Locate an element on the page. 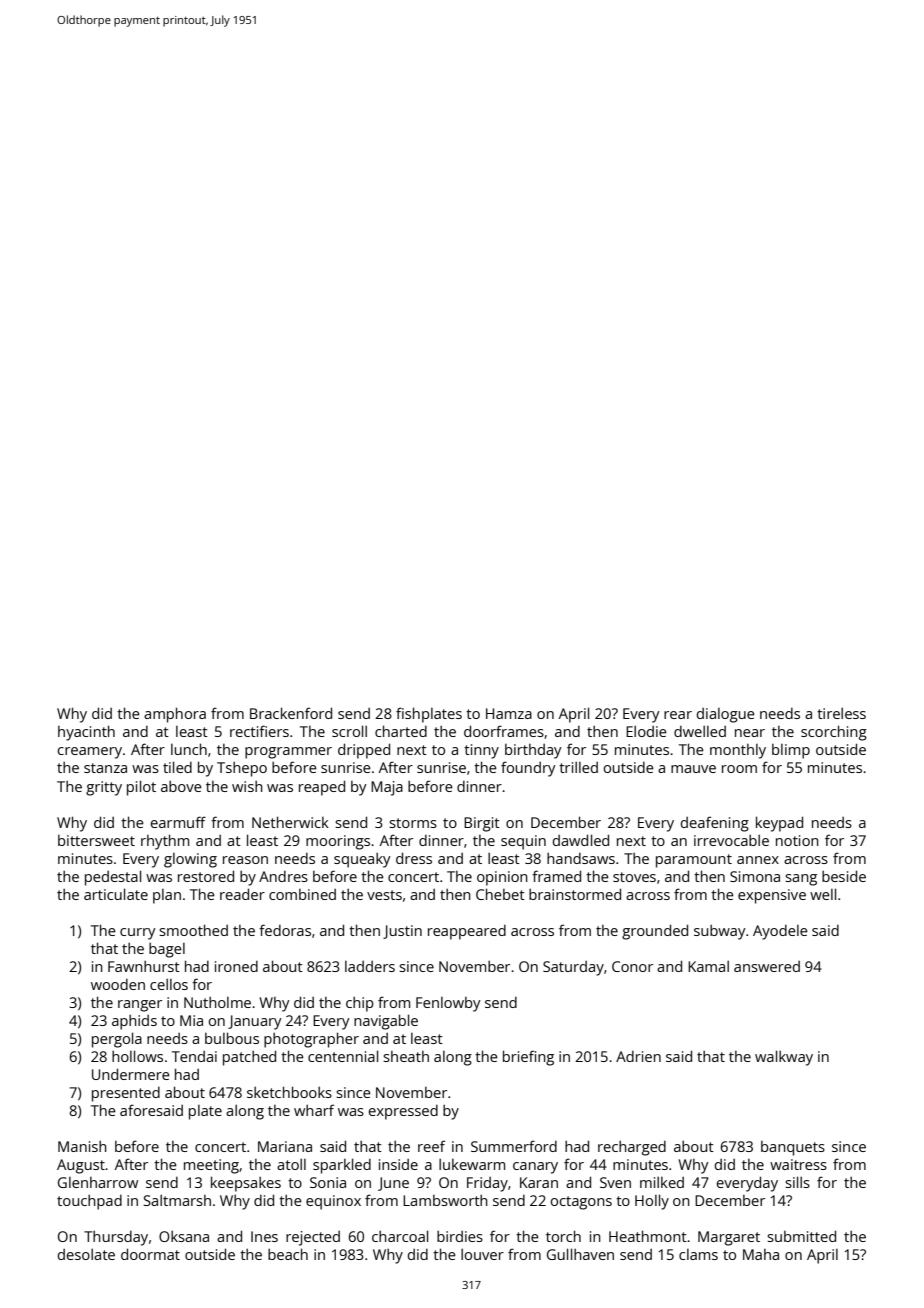 Image resolution: width=924 pixels, height=1308 pixels. submitted is located at coordinates (801, 1236).
